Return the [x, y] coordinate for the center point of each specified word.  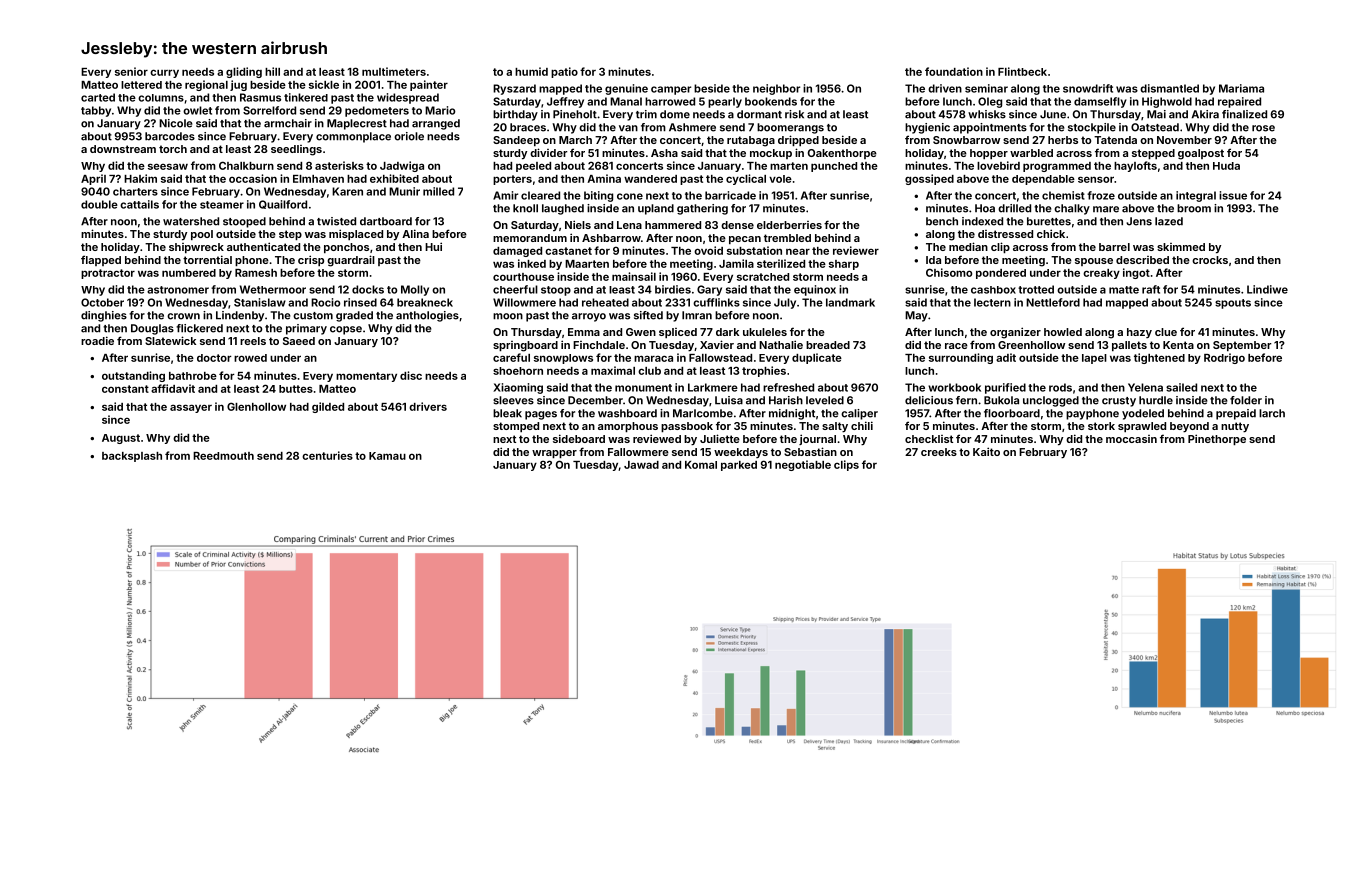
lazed [1169, 221]
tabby [96, 111]
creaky [1101, 274]
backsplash [132, 457]
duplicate [817, 358]
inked [532, 263]
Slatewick [170, 340]
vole [780, 179]
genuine [626, 89]
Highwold [1167, 102]
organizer [1015, 333]
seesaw [168, 166]
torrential [207, 259]
